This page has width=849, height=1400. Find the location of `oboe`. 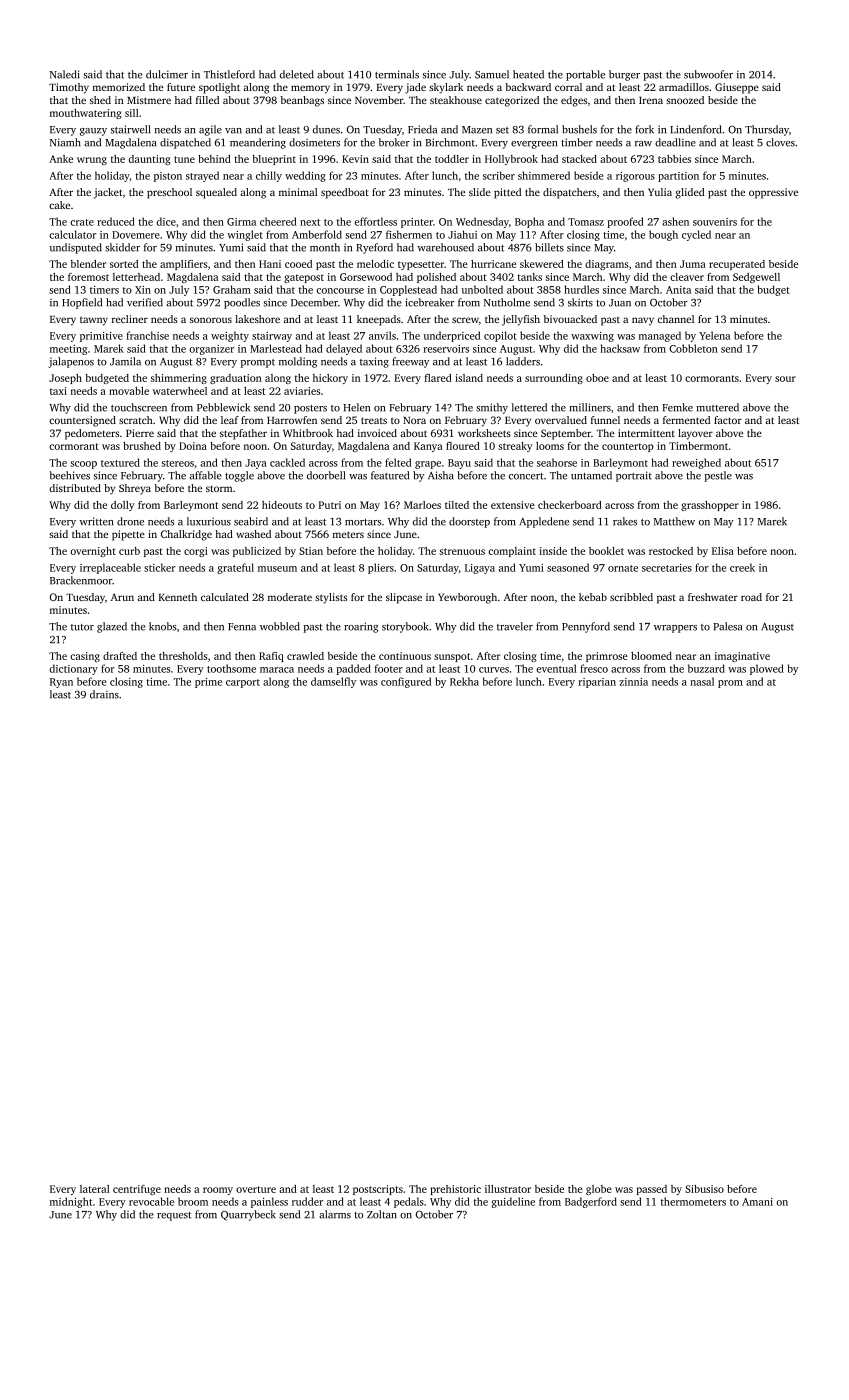

oboe is located at coordinates (597, 378).
